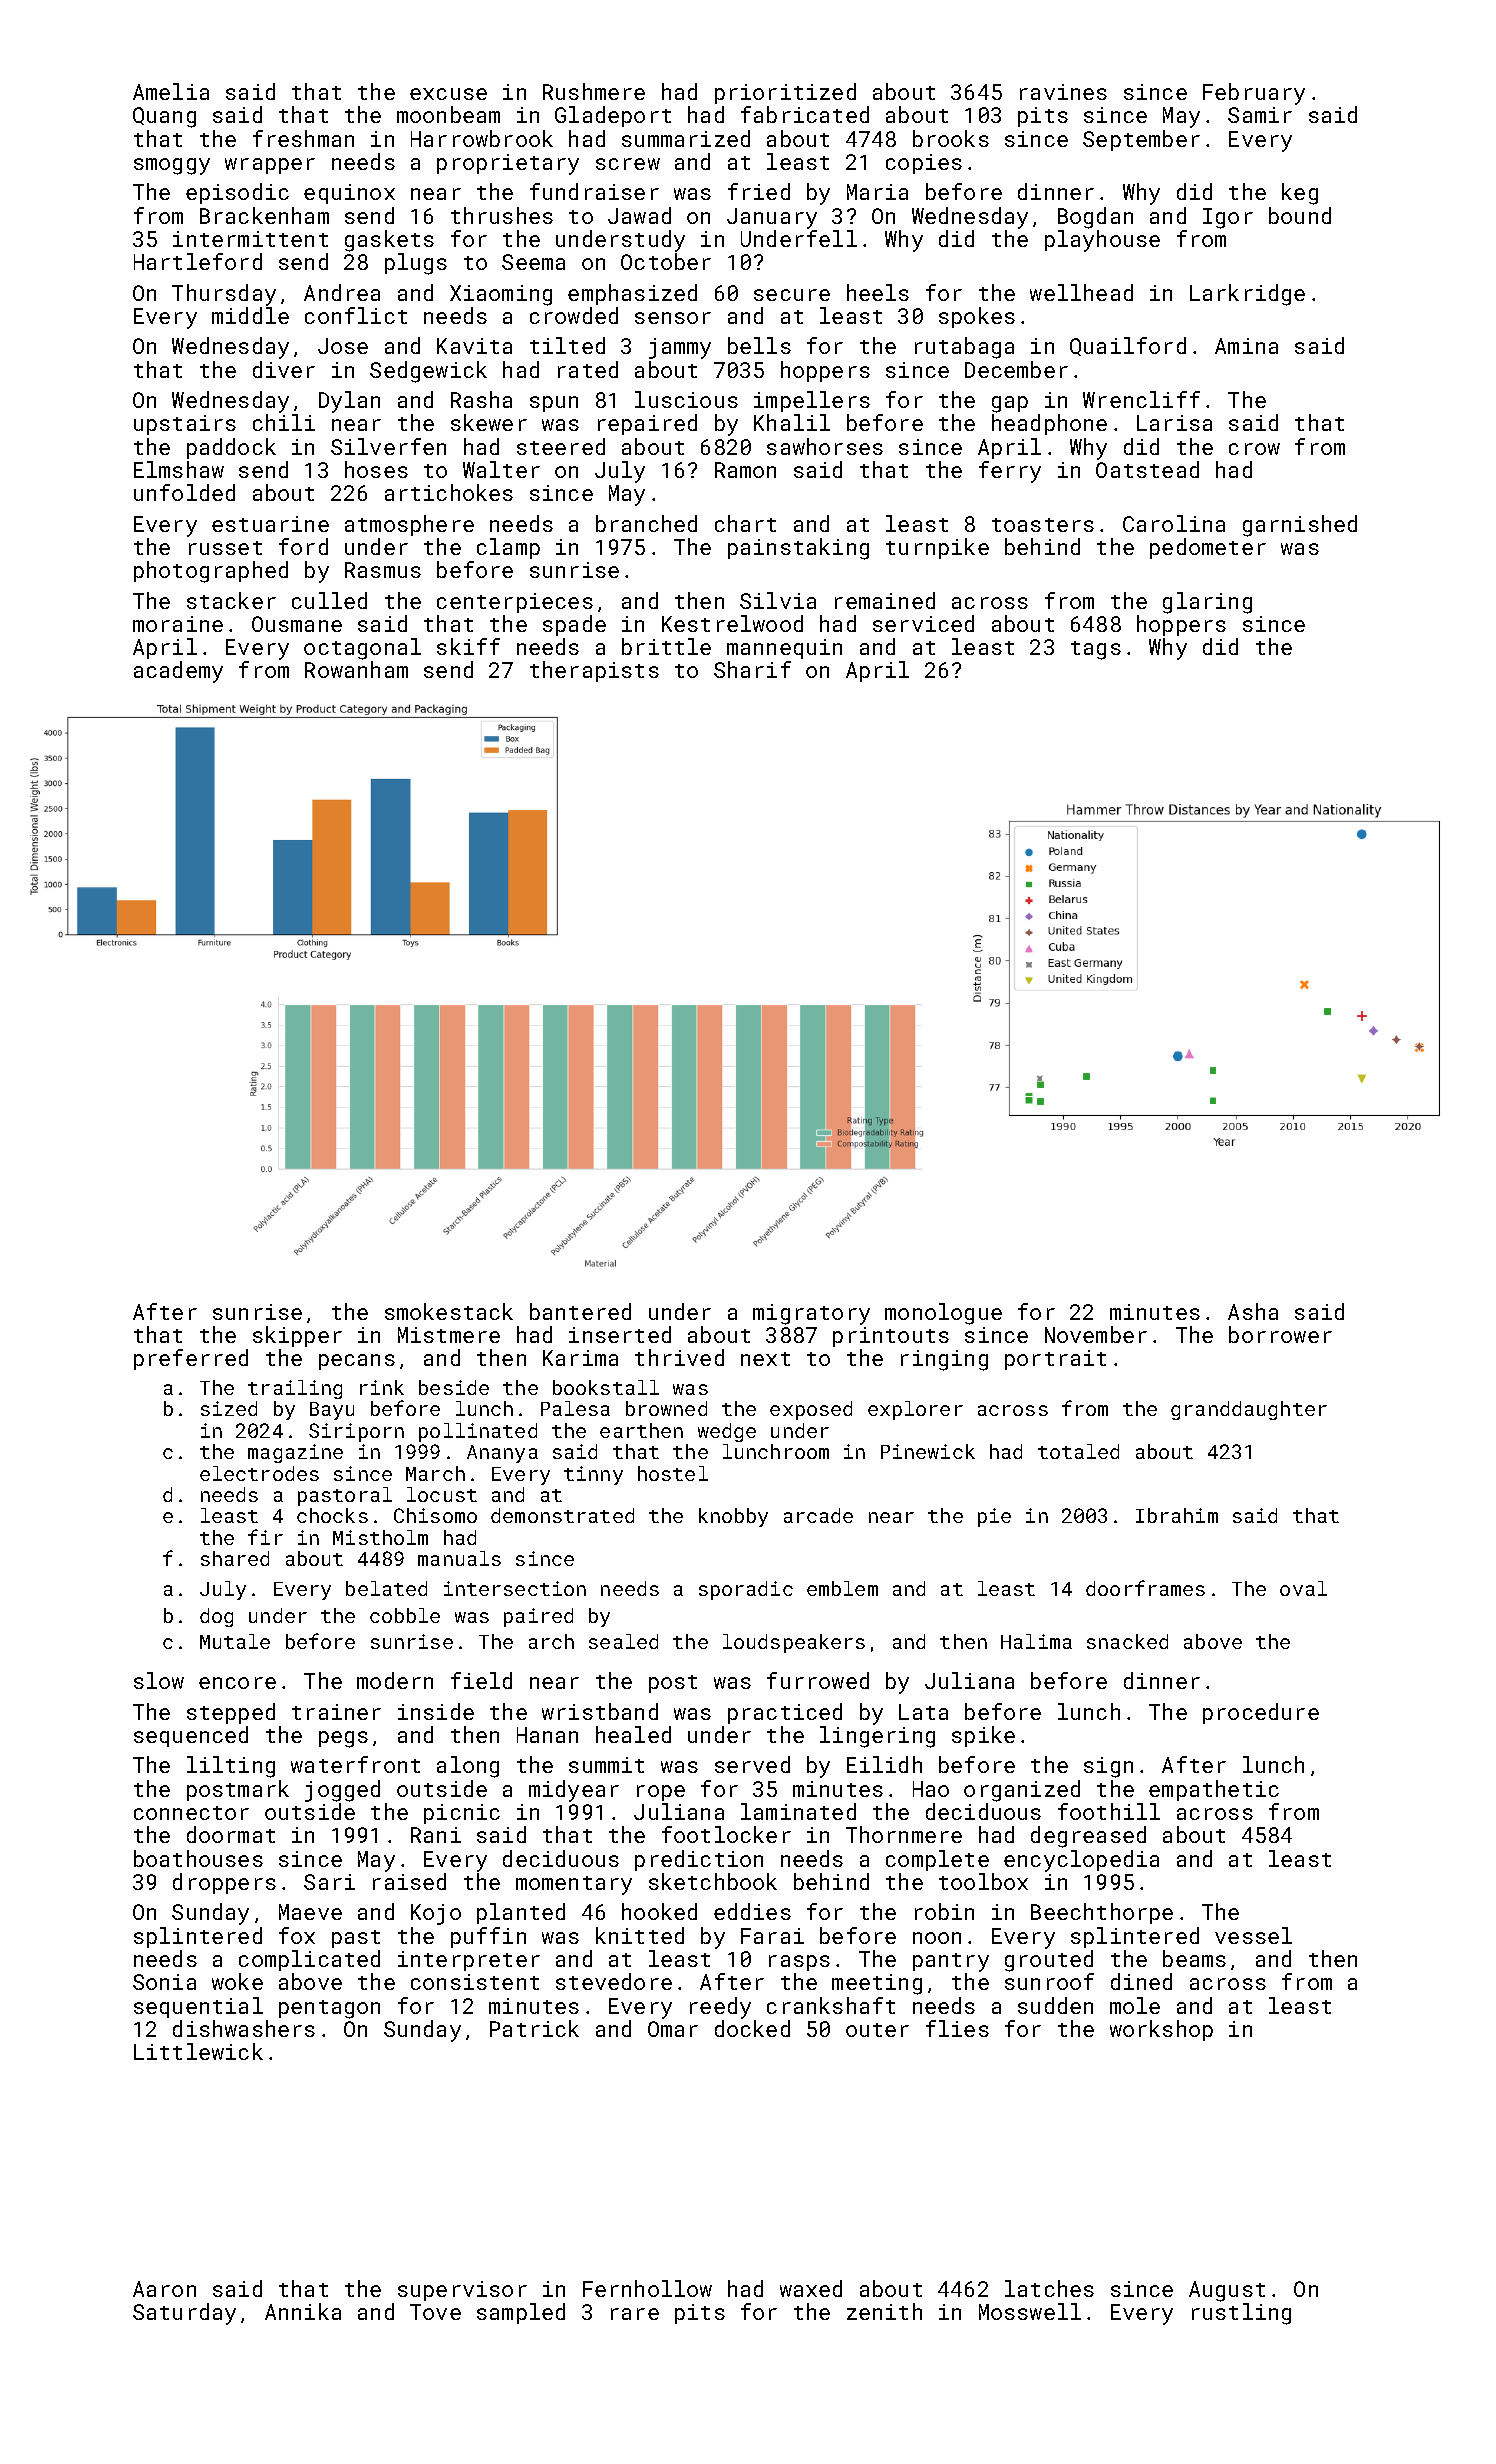 The width and height of the screenshot is (1496, 2464). What do you see at coordinates (164, 2289) in the screenshot?
I see `Aaron` at bounding box center [164, 2289].
